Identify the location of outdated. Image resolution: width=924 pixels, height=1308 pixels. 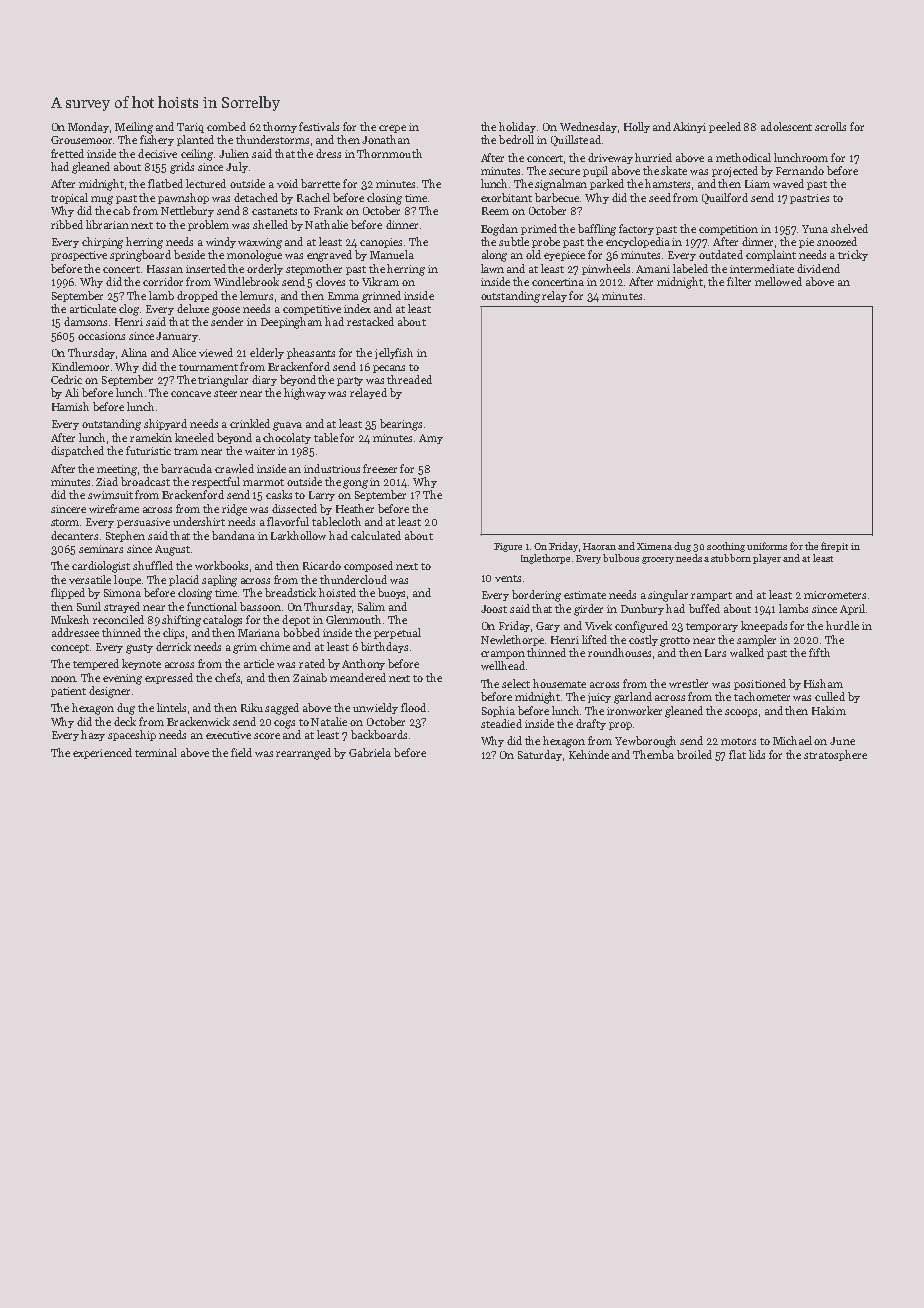
(721, 254).
